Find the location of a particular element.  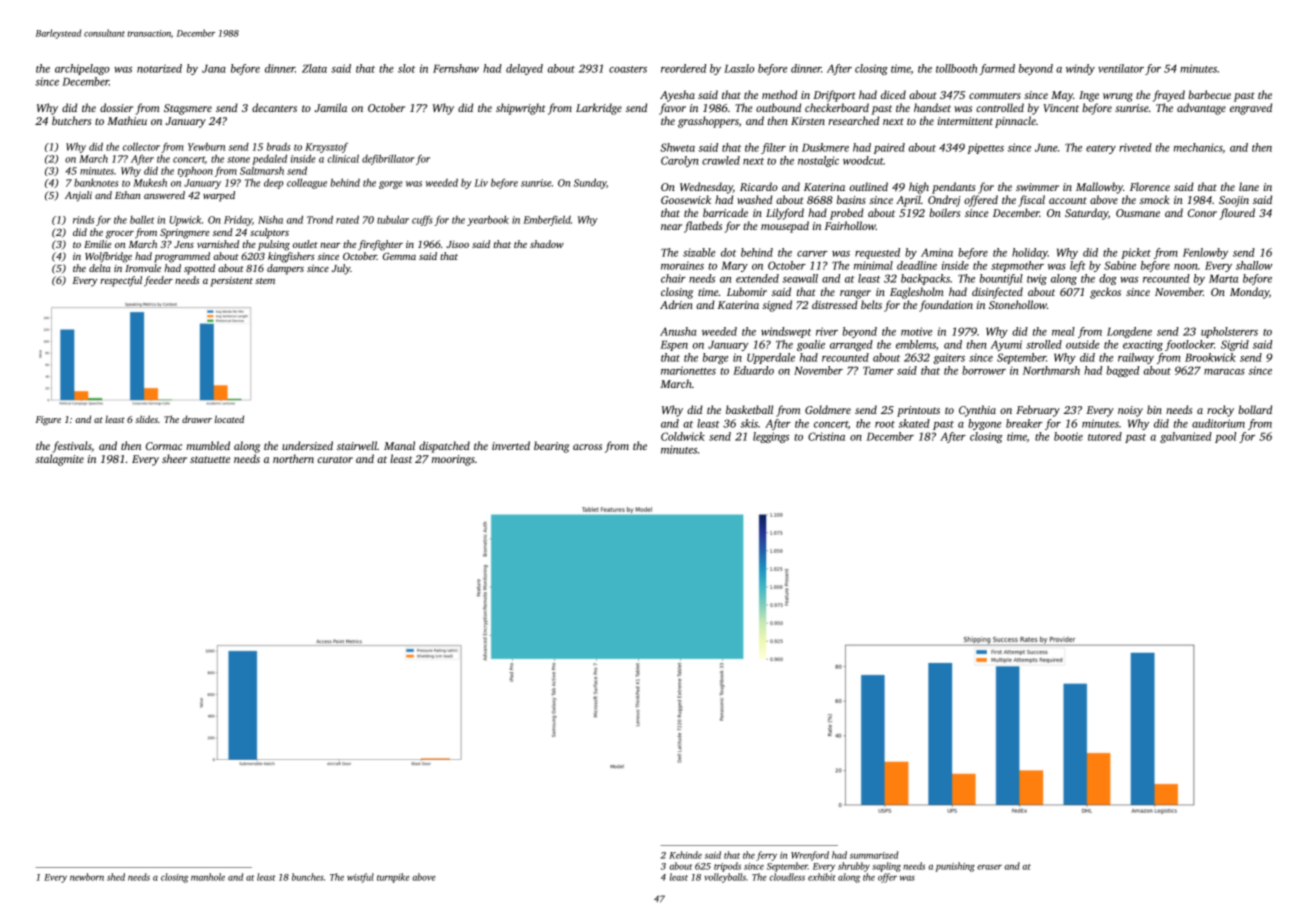

Kehinde is located at coordinates (685, 855).
